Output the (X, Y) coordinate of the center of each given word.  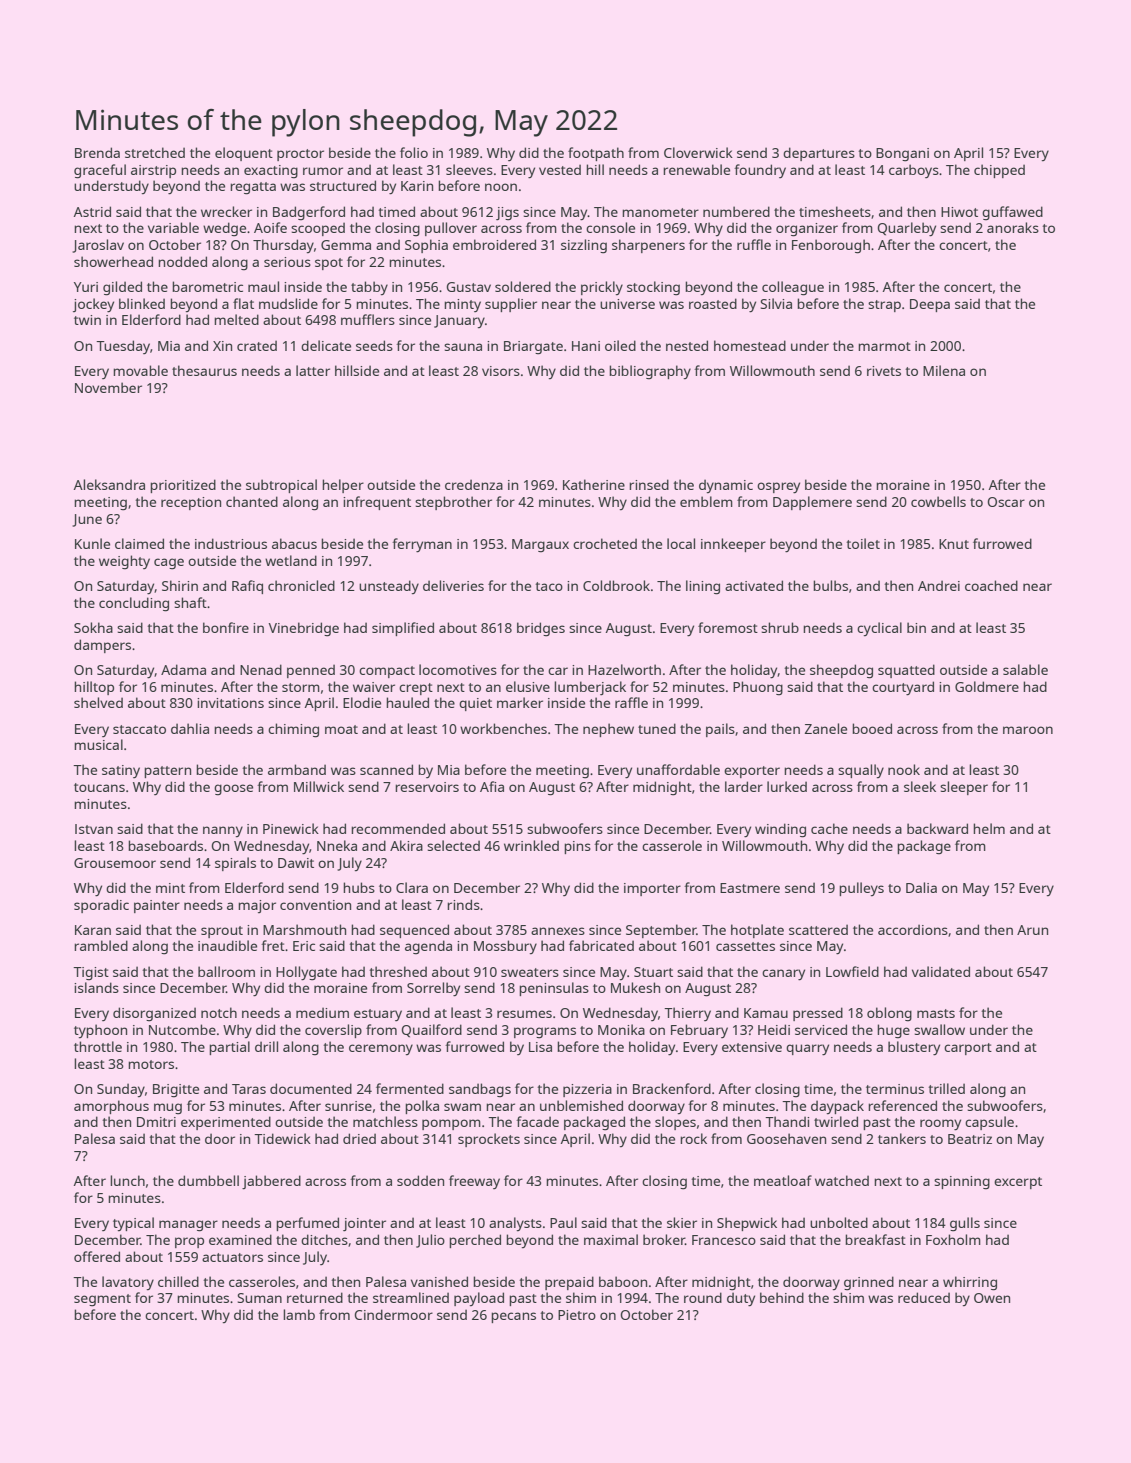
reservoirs (427, 787)
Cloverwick (698, 152)
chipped (999, 171)
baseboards (165, 845)
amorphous (111, 1107)
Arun (1032, 930)
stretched (155, 152)
